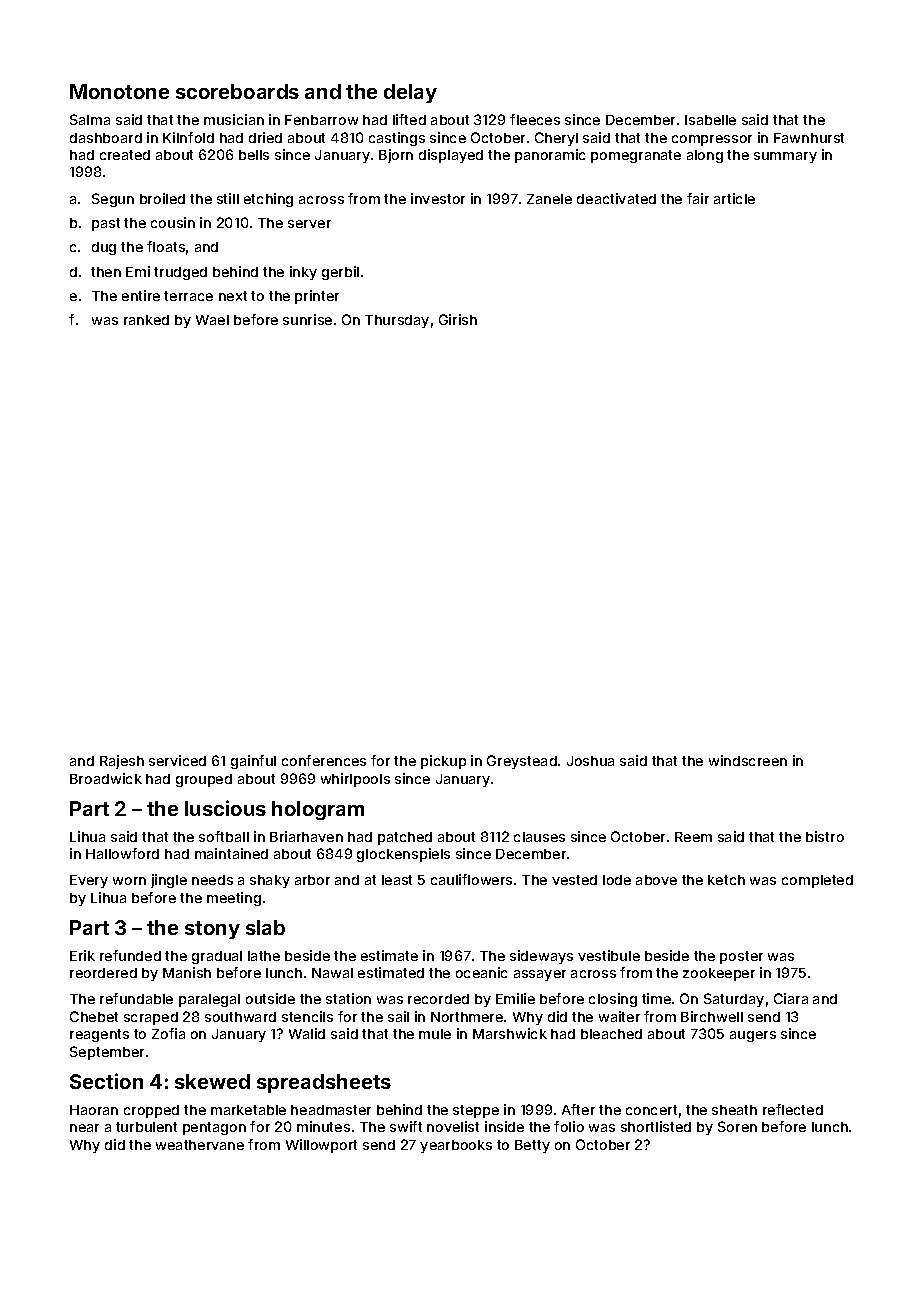  Describe the element at coordinates (748, 760) in the screenshot. I see `windscreen` at that location.
